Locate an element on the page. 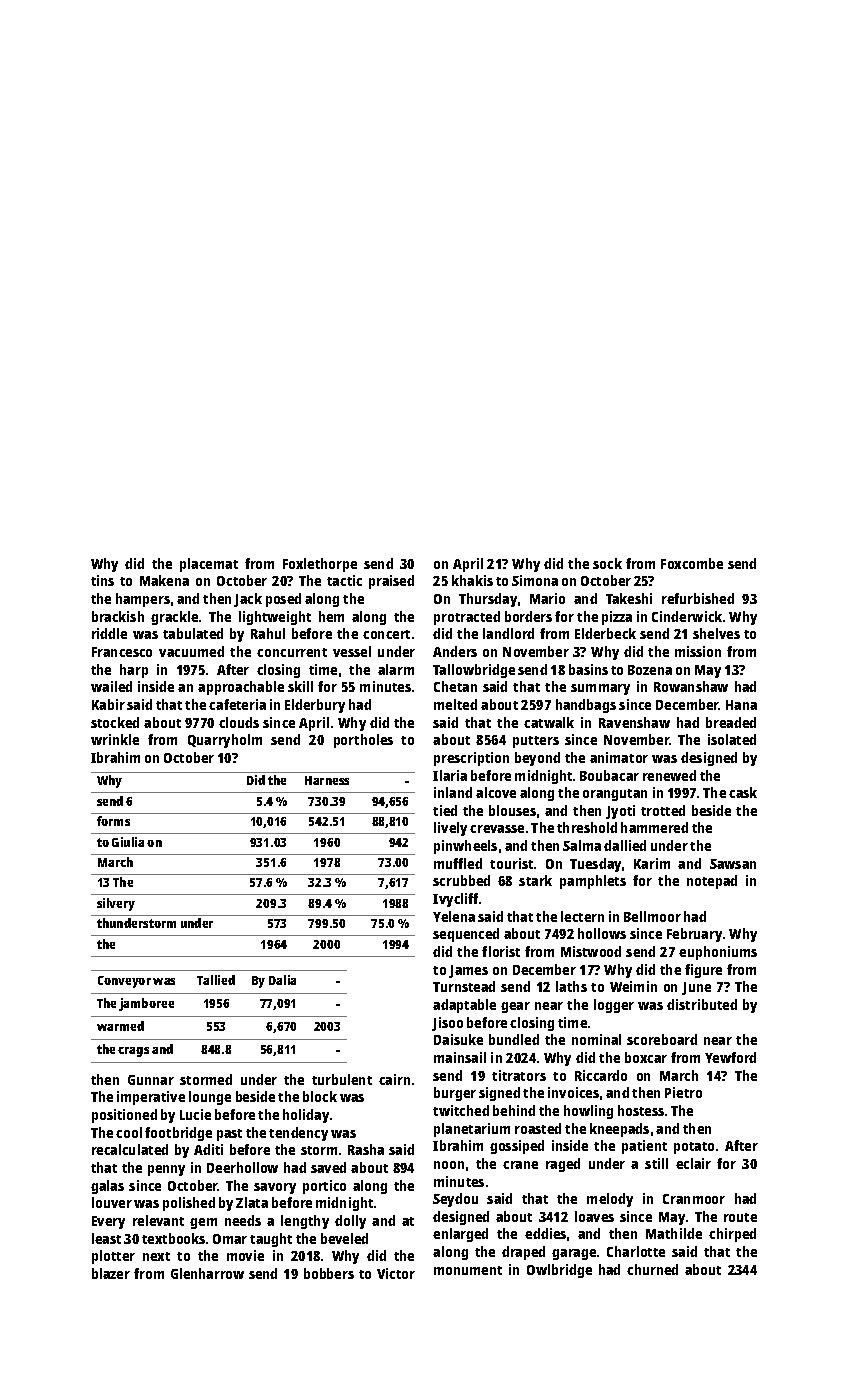  Foxcombe is located at coordinates (692, 563).
